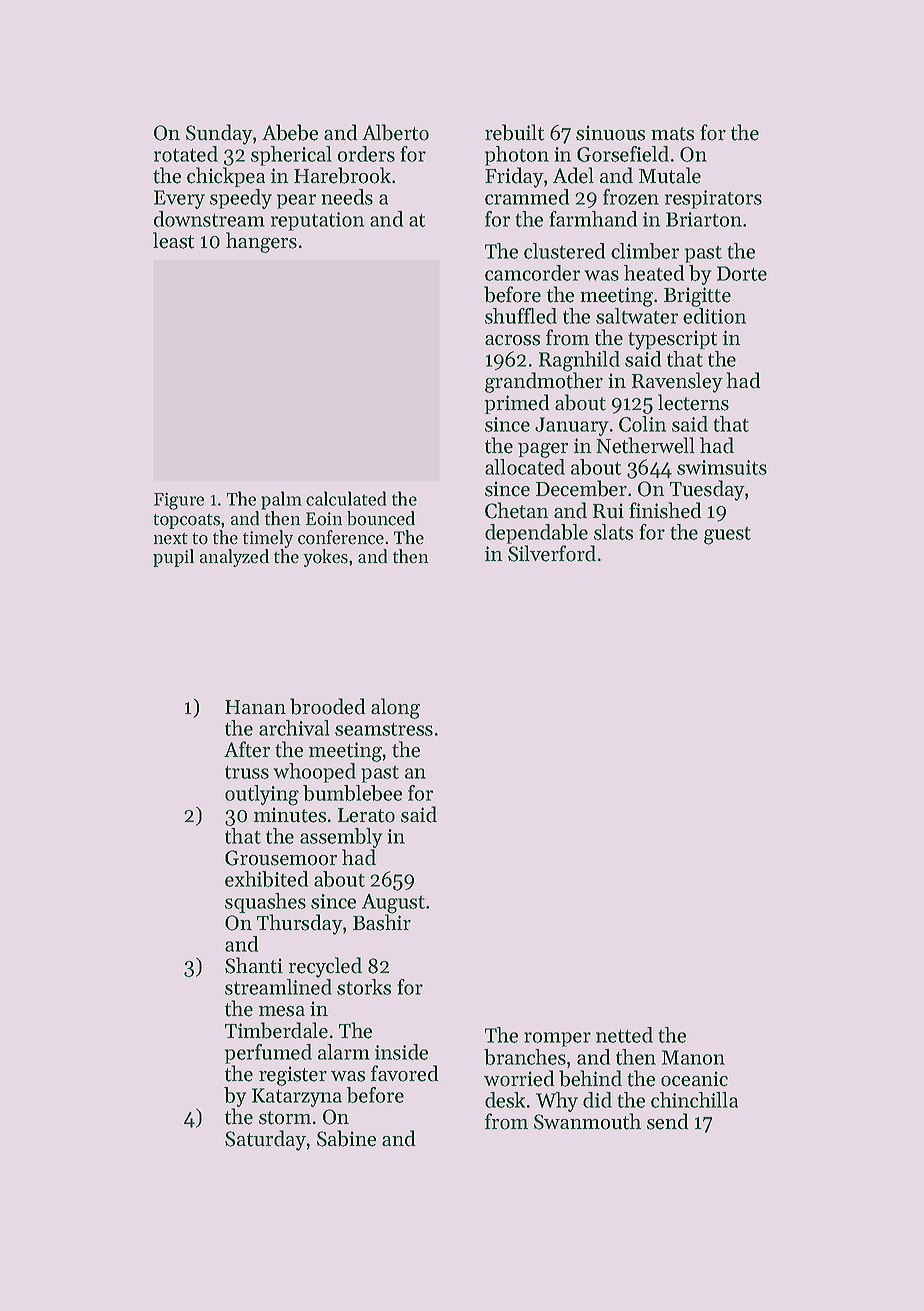  I want to click on along, so click(395, 708).
